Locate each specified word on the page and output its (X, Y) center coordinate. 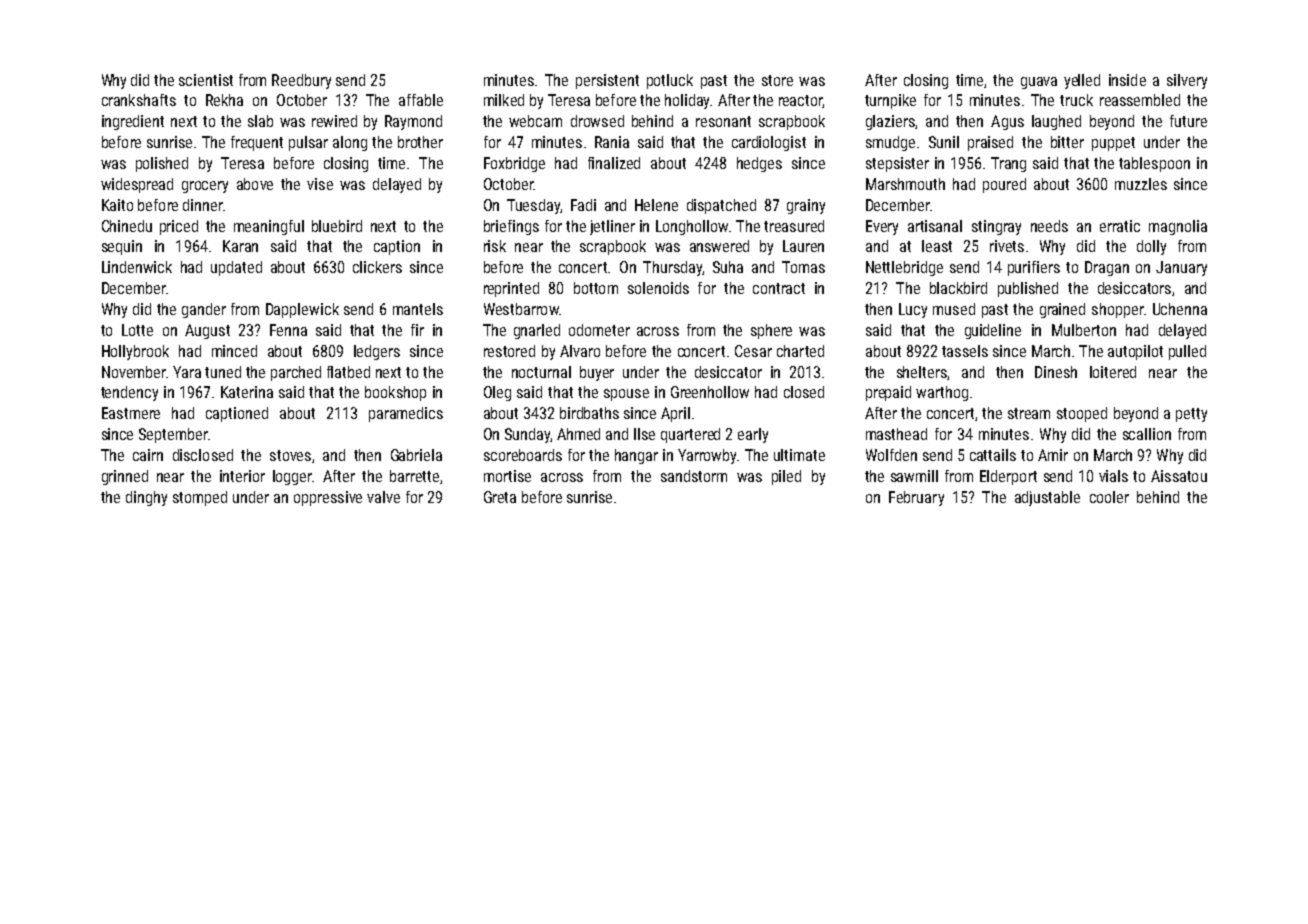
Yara (187, 372)
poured (1004, 185)
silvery (1187, 81)
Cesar (753, 351)
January (1181, 268)
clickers (377, 267)
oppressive (328, 498)
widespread (137, 185)
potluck (670, 81)
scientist (206, 80)
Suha (728, 267)
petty (1191, 415)
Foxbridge (514, 164)
